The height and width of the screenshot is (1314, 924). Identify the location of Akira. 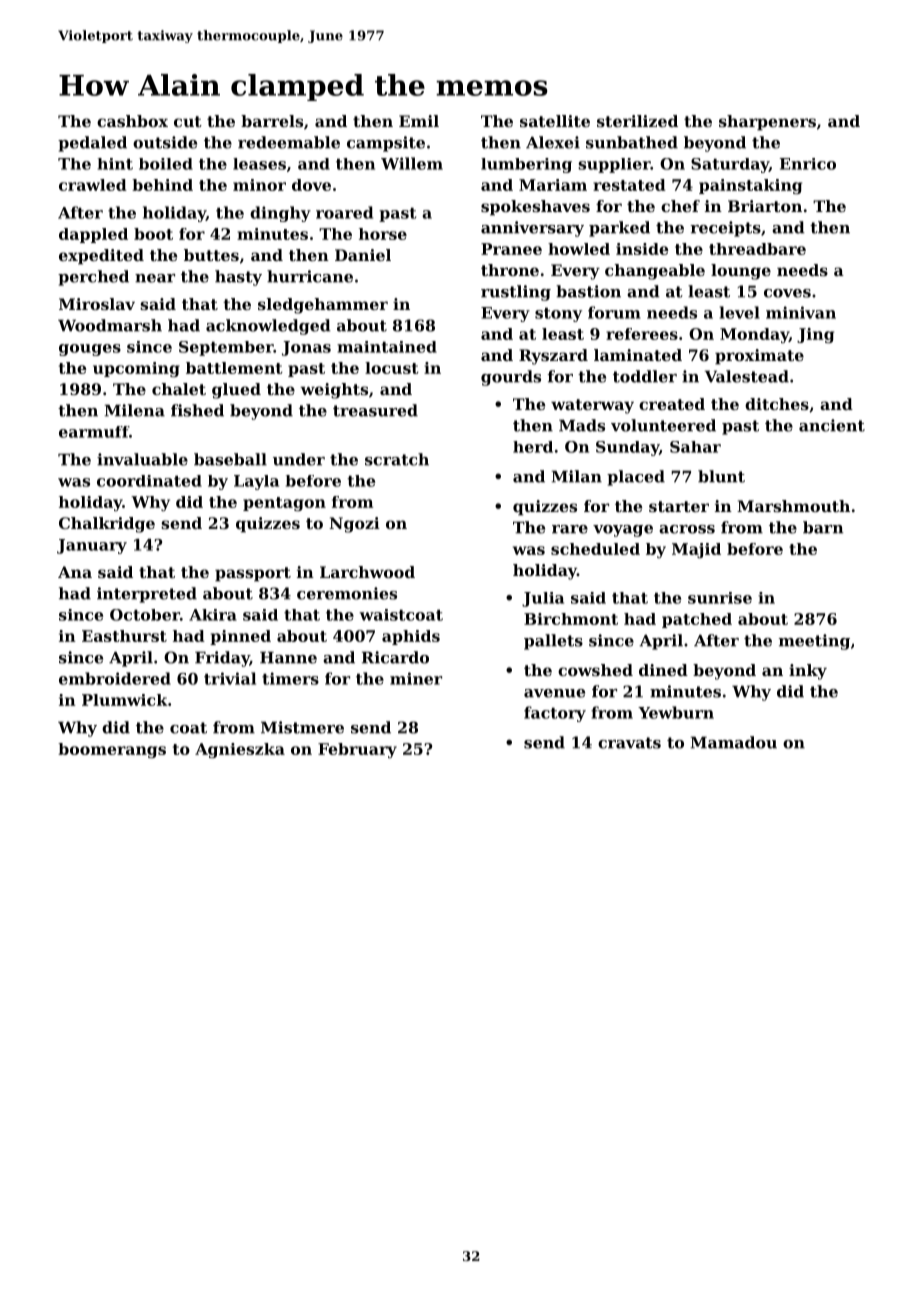
(213, 615).
